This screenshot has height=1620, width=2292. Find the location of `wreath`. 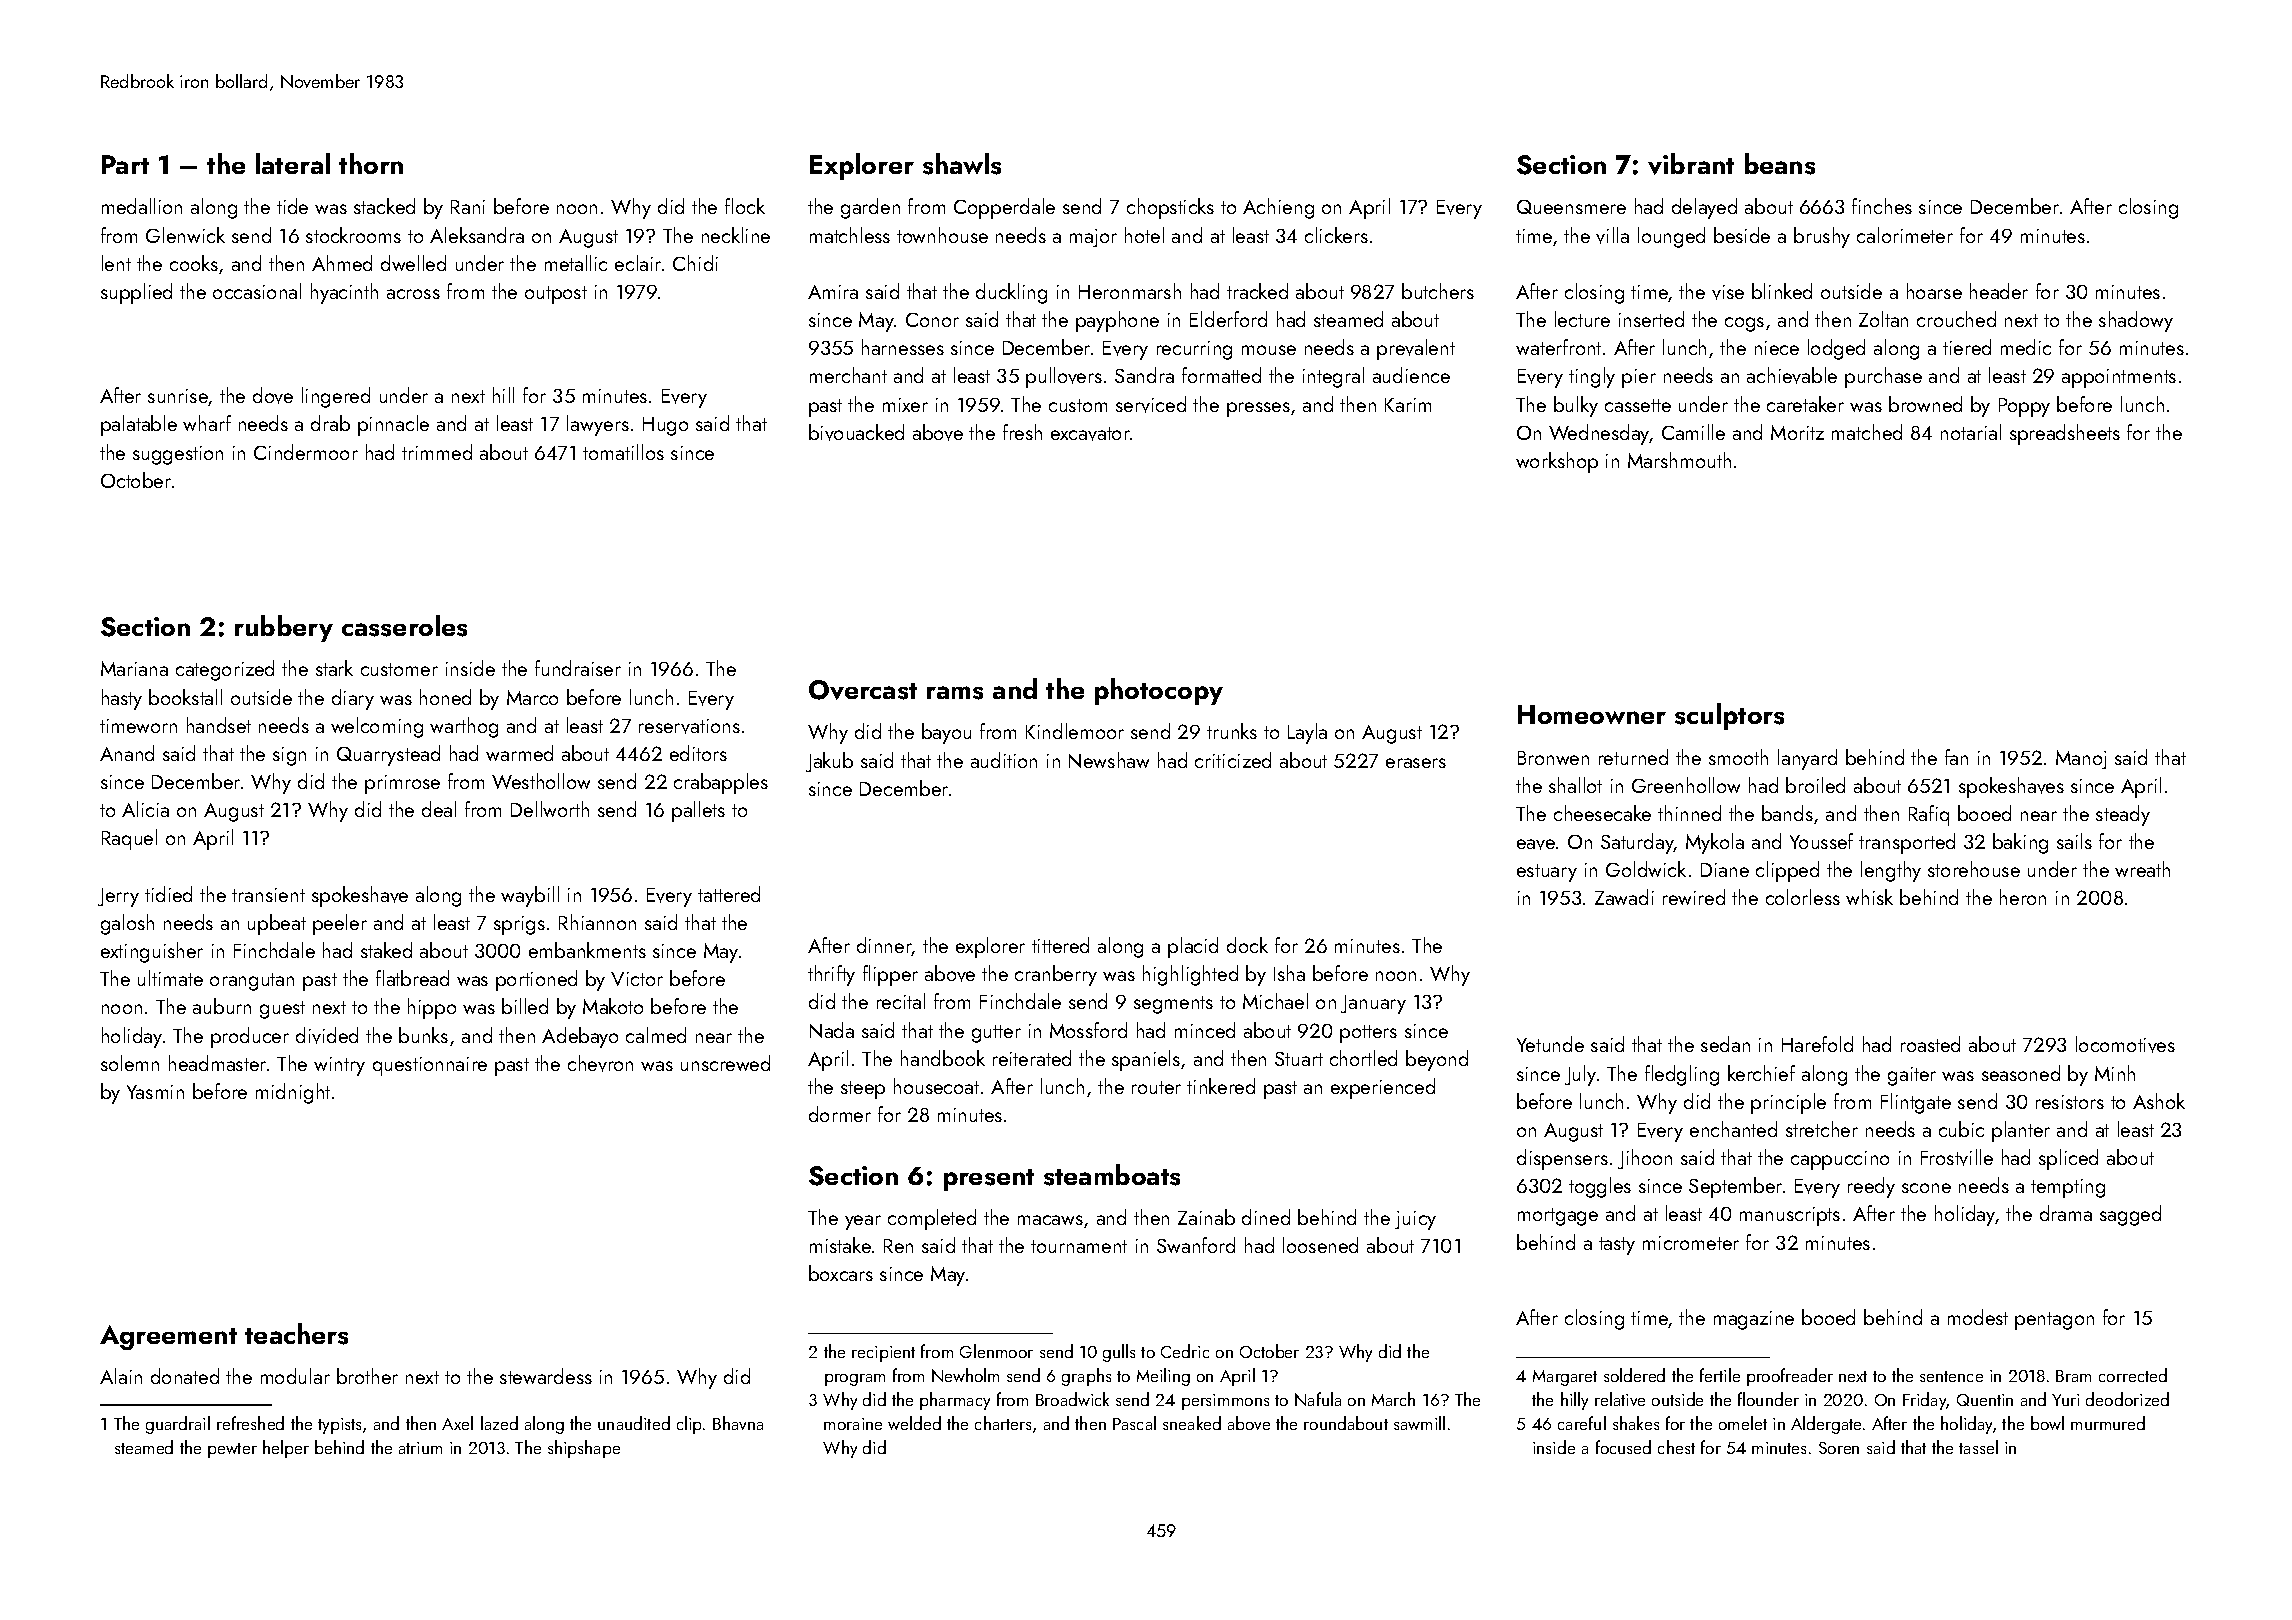

wreath is located at coordinates (2142, 869).
